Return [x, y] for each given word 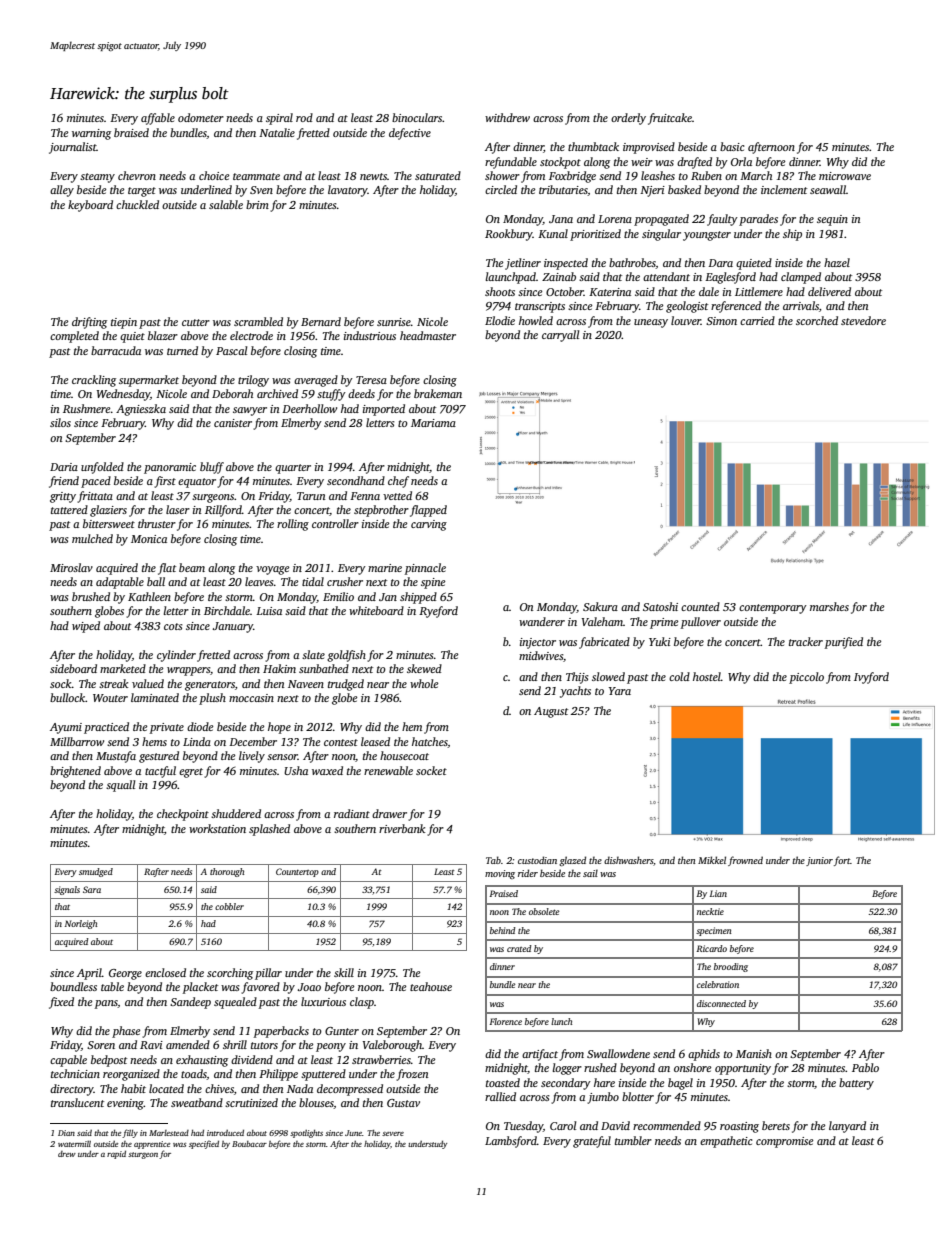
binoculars [417, 117]
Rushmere [86, 408]
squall [120, 786]
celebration [718, 984]
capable [68, 1061]
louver [686, 320]
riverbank [402, 828]
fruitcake [670, 119]
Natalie [277, 132]
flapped [428, 511]
